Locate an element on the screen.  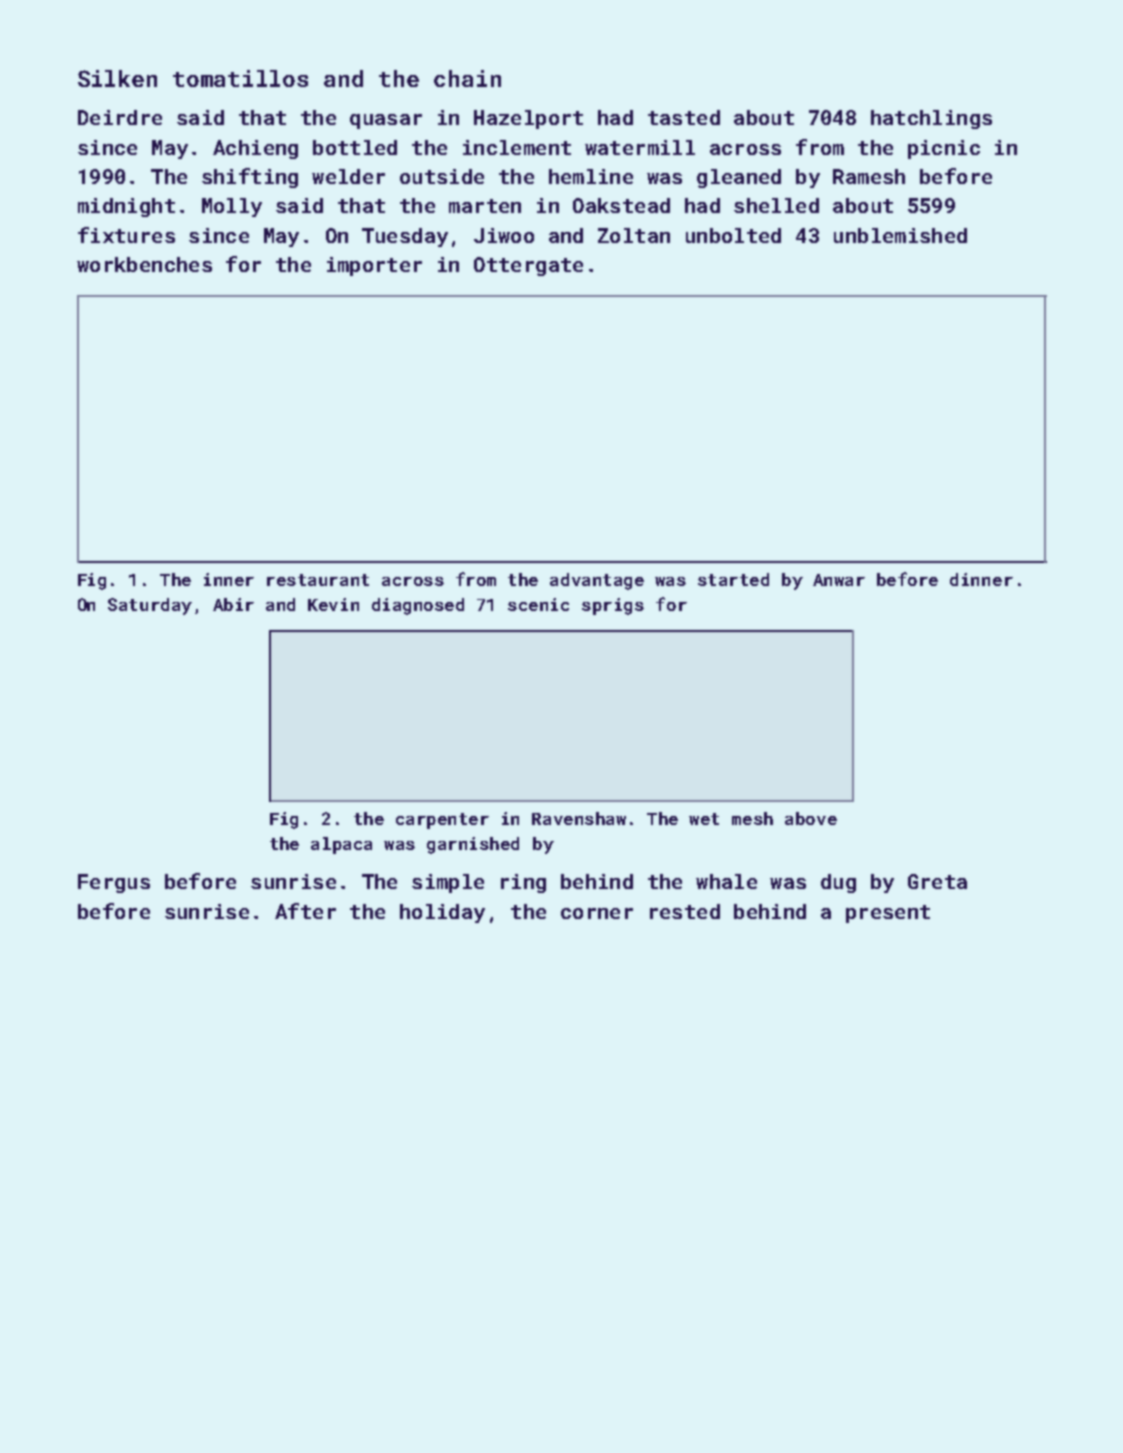
Saturday is located at coordinates (150, 606).
